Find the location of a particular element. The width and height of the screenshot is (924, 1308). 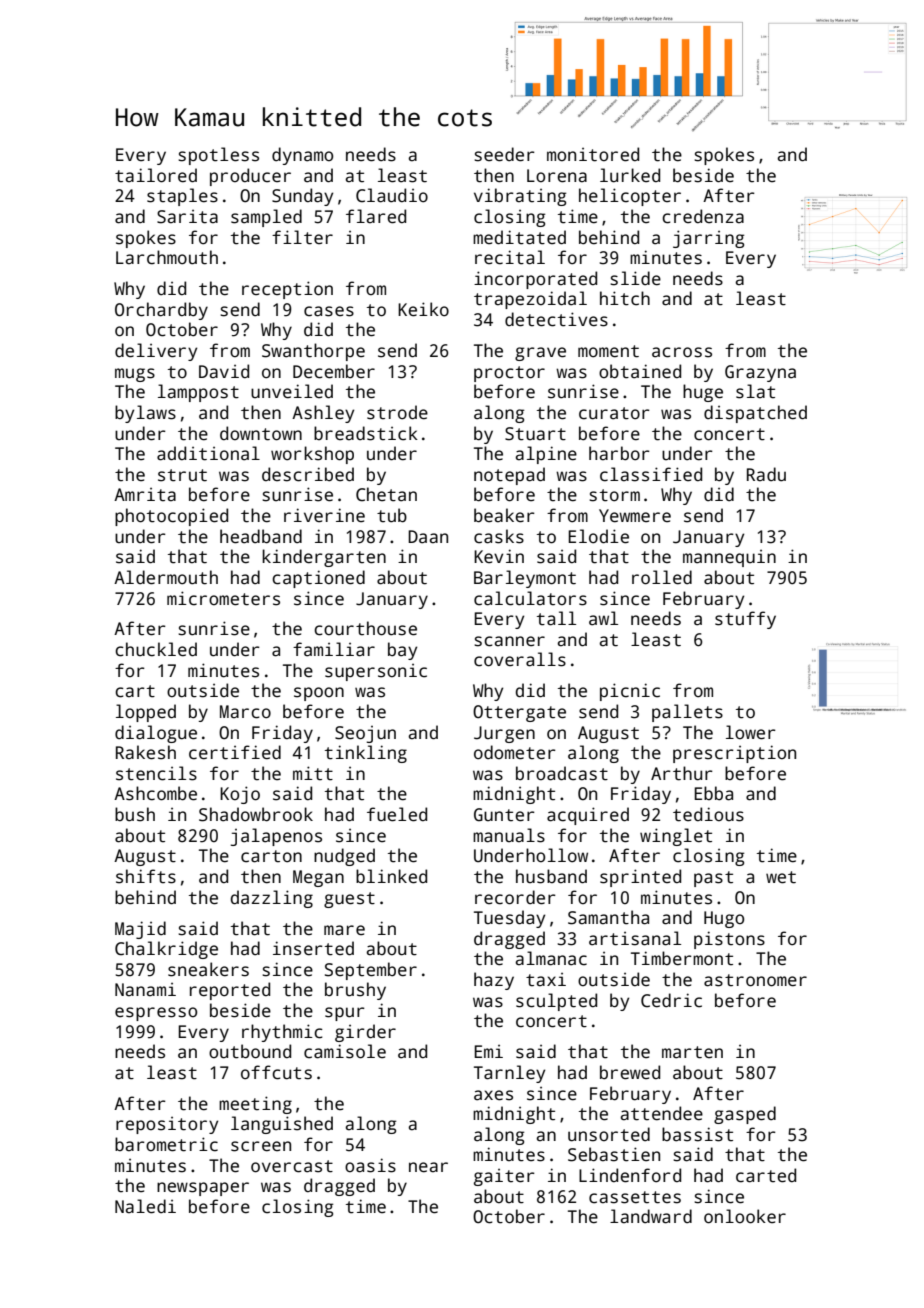

vibrating is located at coordinates (520, 197).
